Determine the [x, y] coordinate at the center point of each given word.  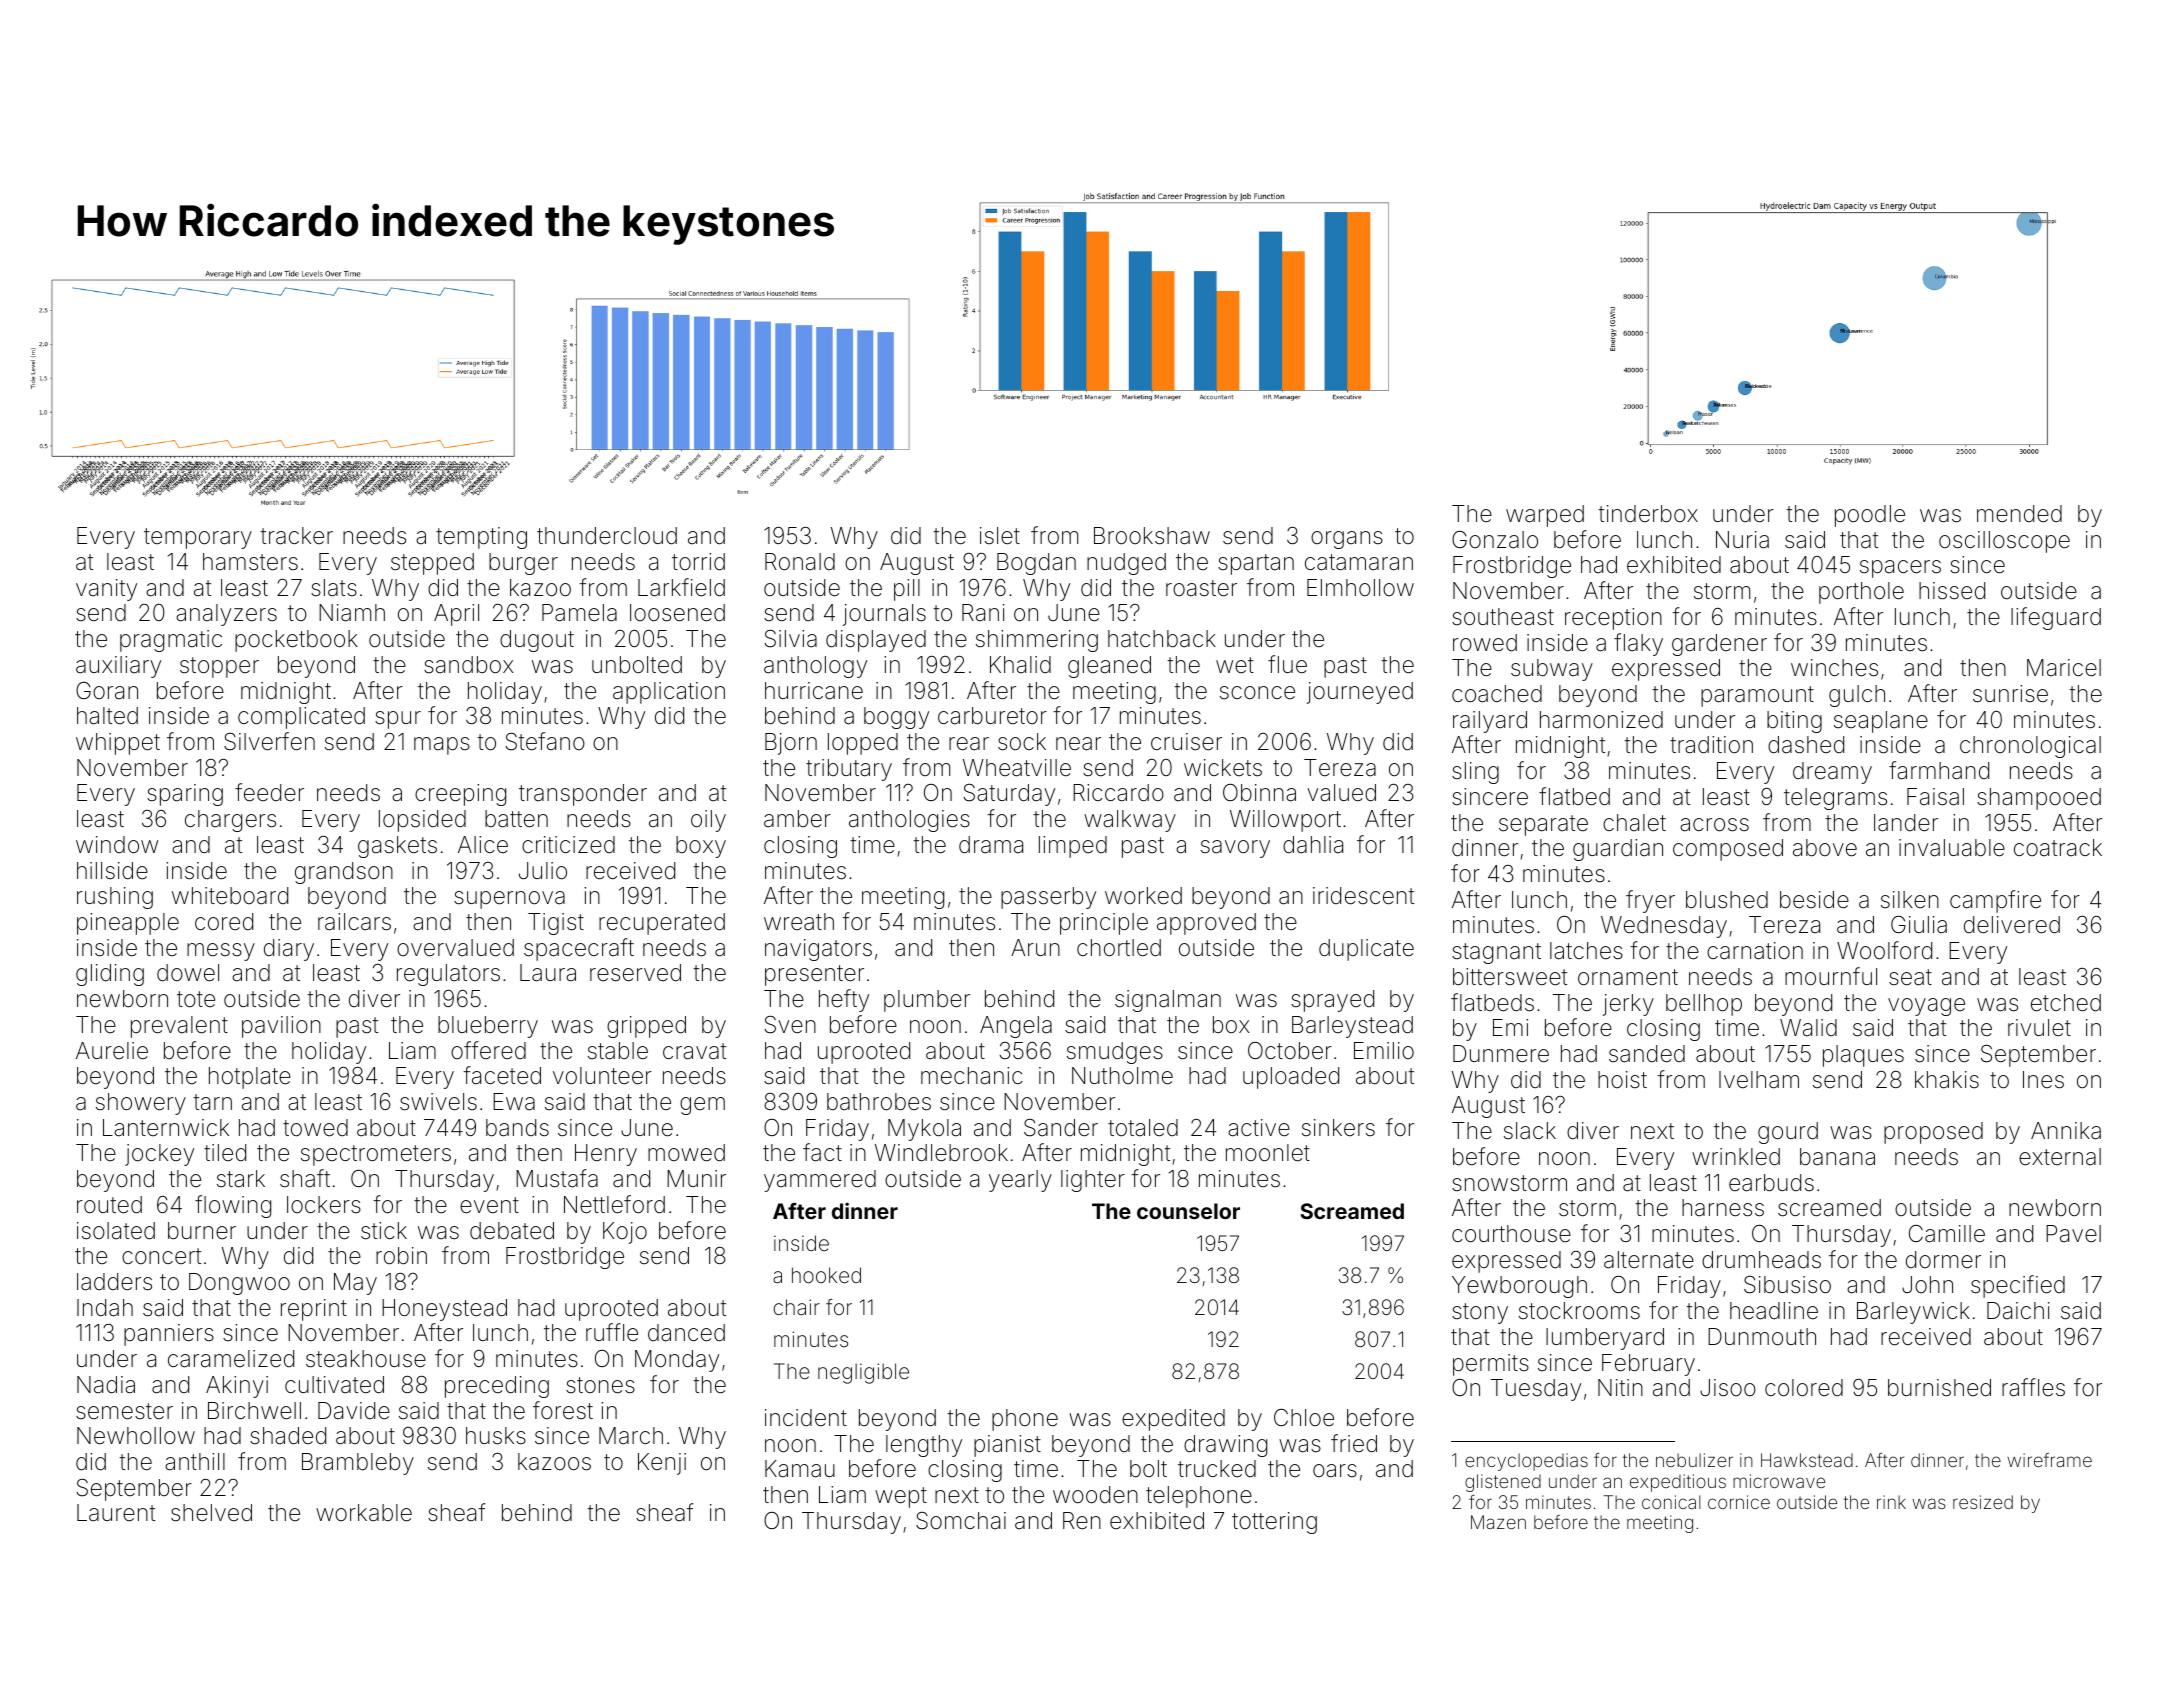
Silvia [790, 639]
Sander [1061, 1128]
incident [806, 1418]
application [669, 693]
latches [1586, 951]
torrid [698, 562]
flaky [1638, 644]
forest [563, 1410]
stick [384, 1231]
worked [1143, 896]
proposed [1933, 1133]
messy [221, 952]
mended [2019, 514]
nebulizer [1694, 1460]
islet [1000, 536]
